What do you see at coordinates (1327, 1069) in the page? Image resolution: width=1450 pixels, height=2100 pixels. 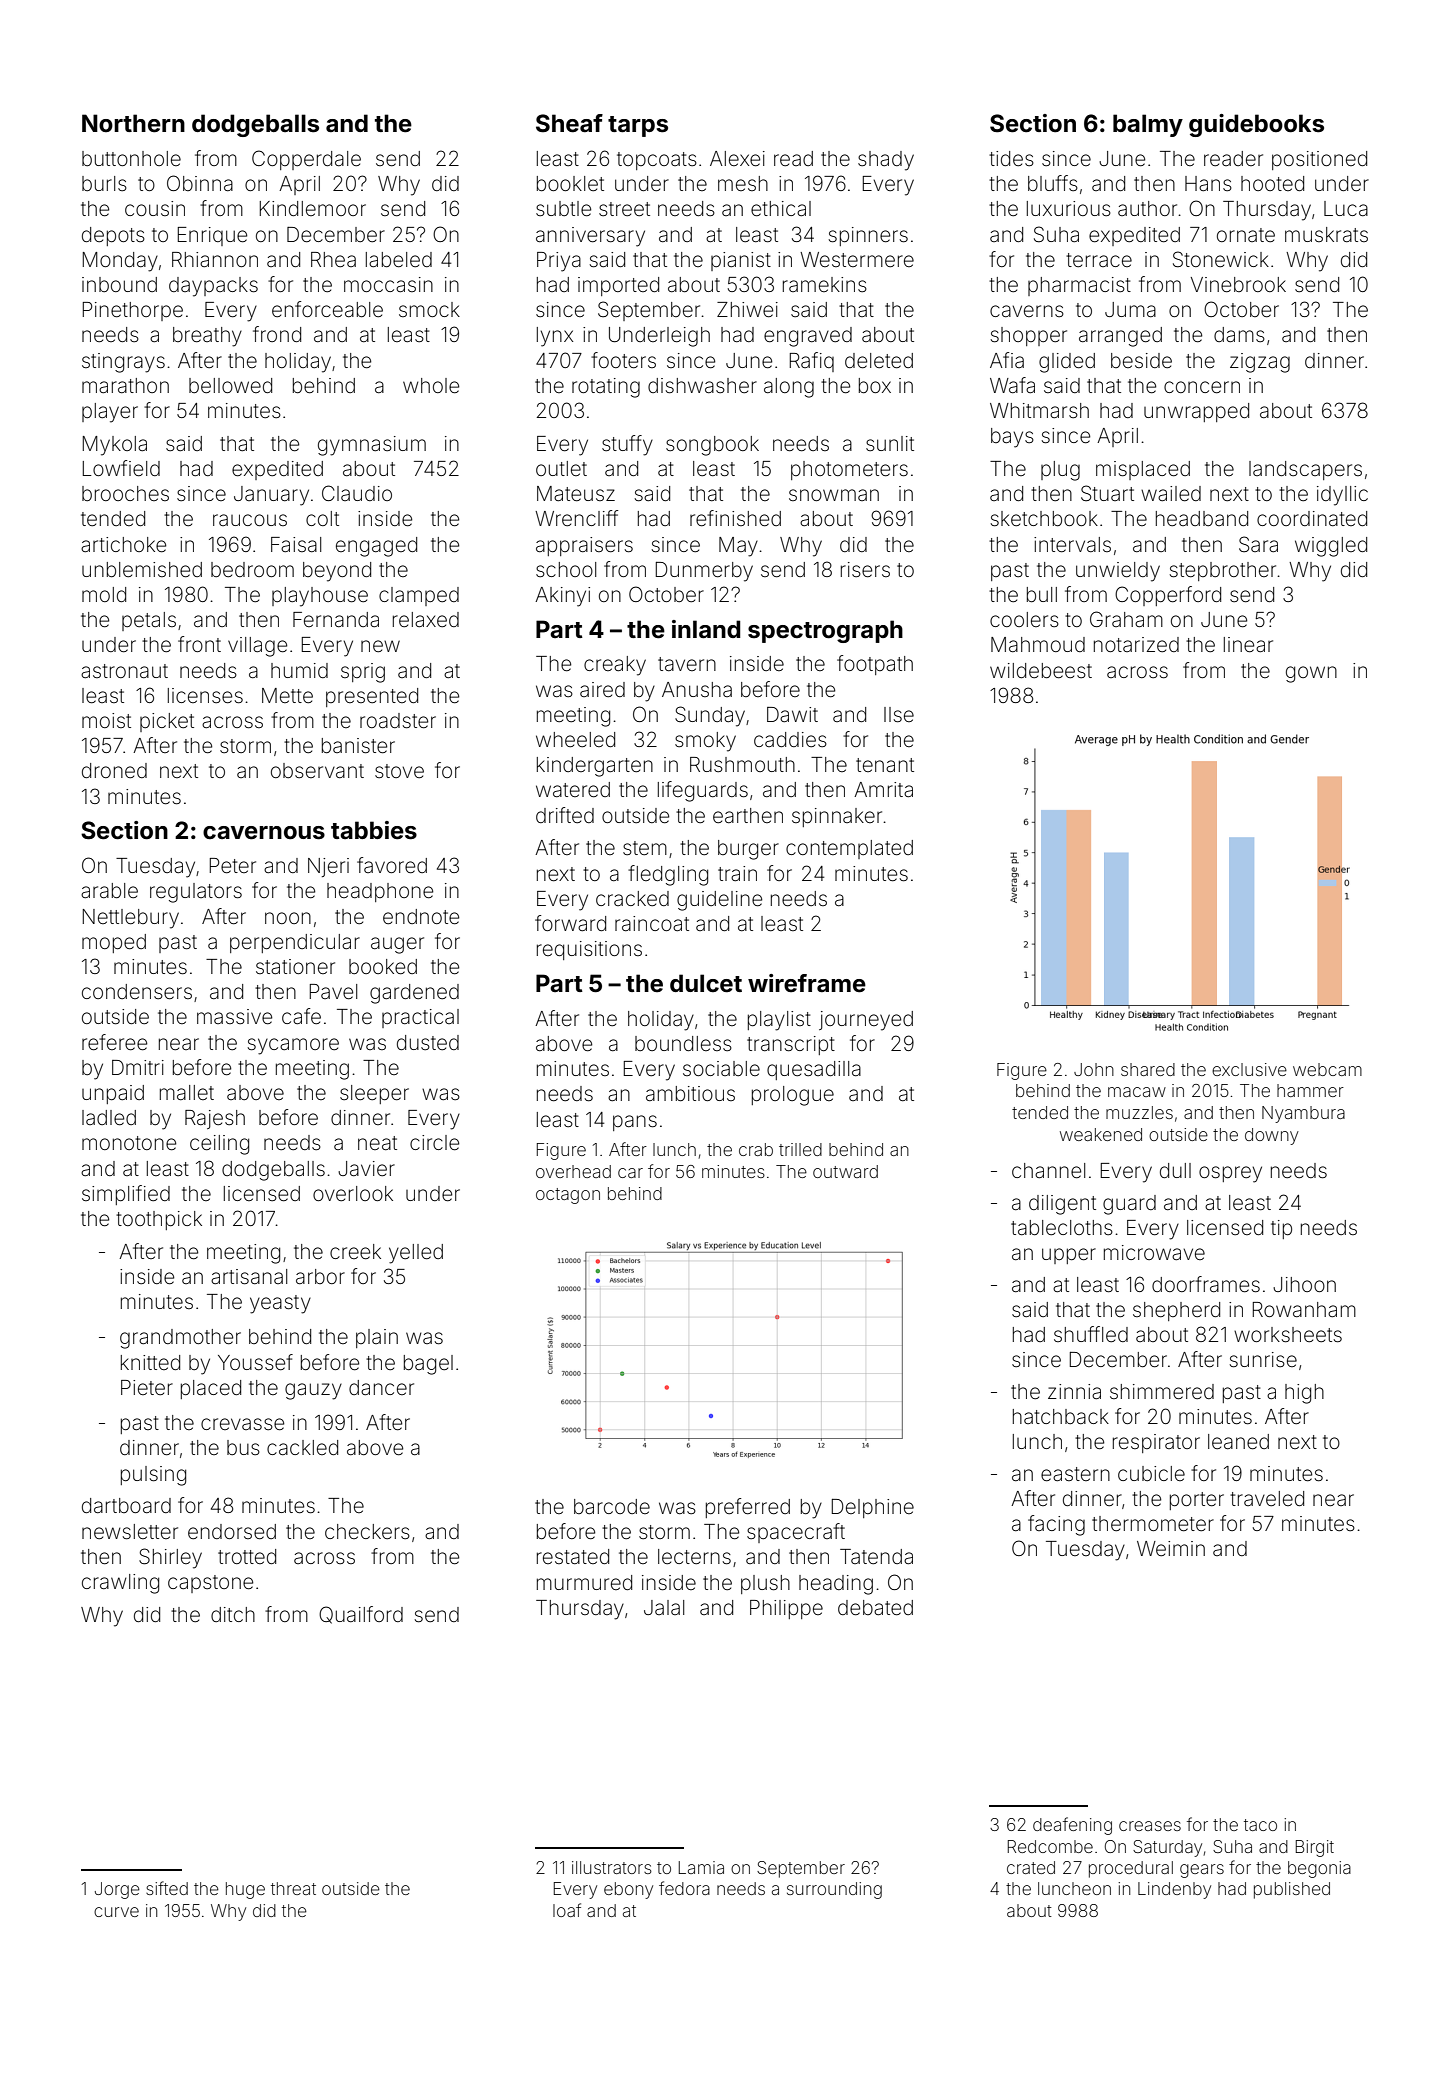 I see `webcam` at bounding box center [1327, 1069].
